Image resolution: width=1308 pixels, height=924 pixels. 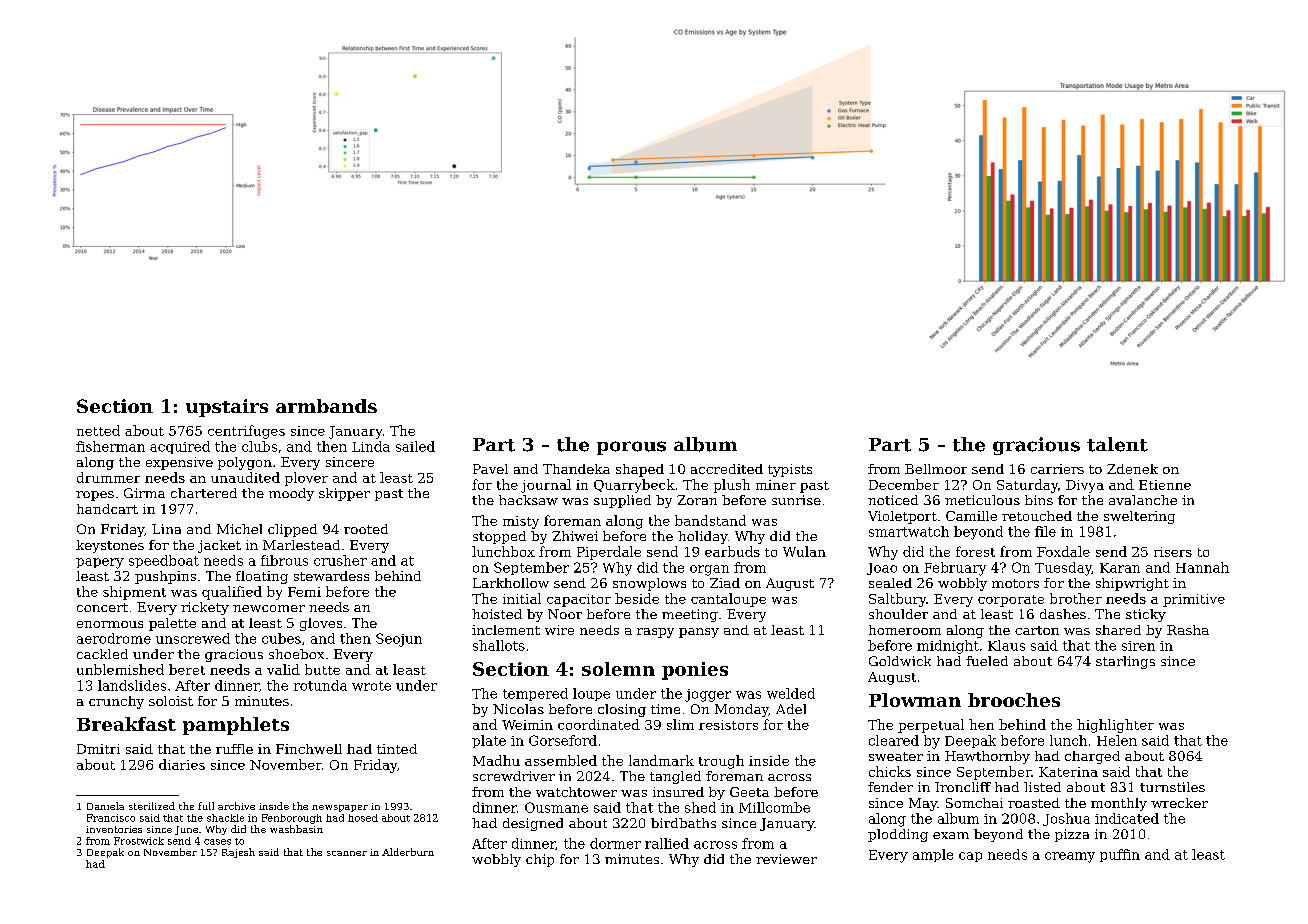 What do you see at coordinates (1125, 662) in the screenshot?
I see `starlings` at bounding box center [1125, 662].
